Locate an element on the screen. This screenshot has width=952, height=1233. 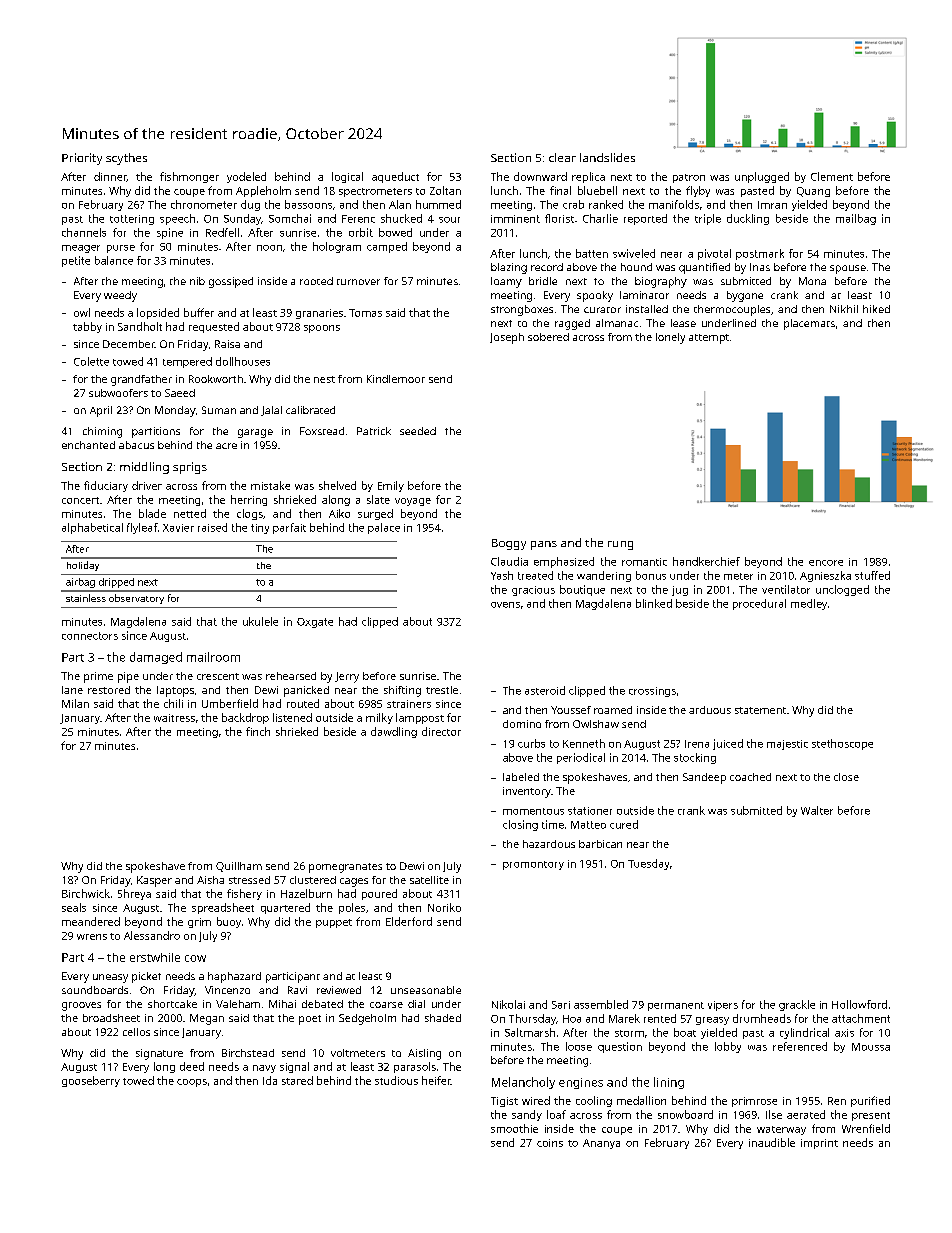
Walter is located at coordinates (817, 810).
